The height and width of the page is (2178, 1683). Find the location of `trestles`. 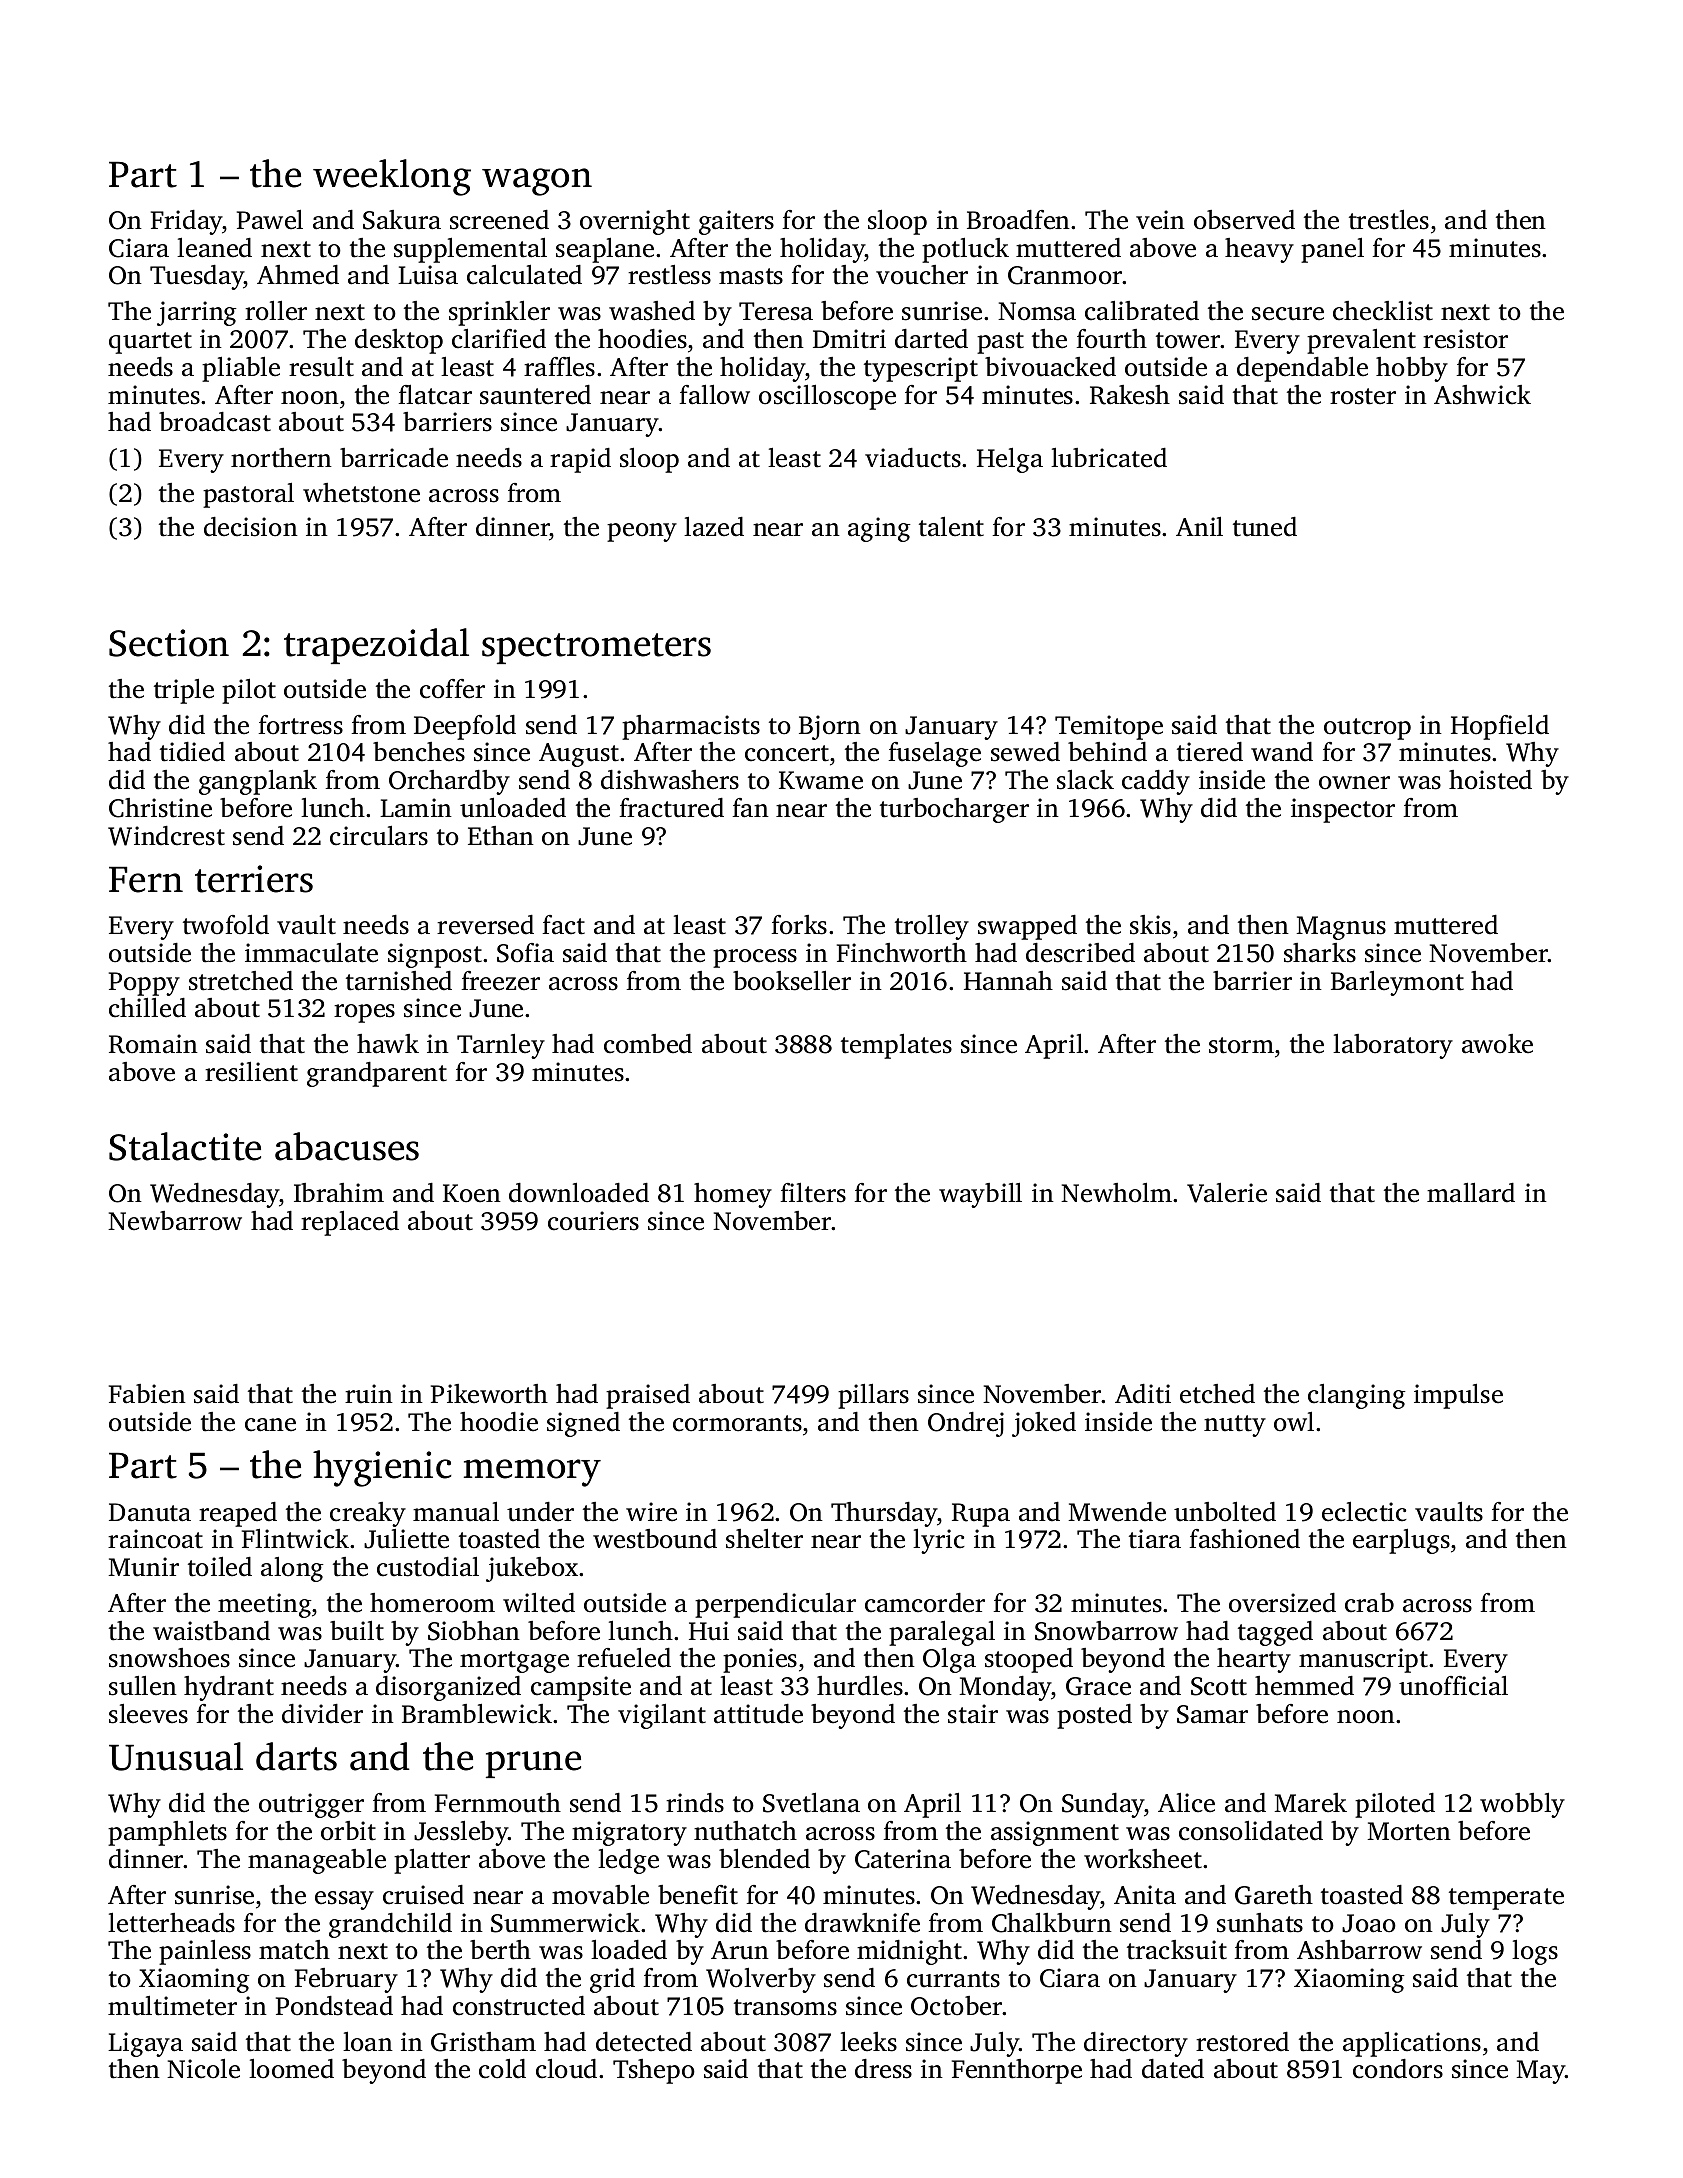

trestles is located at coordinates (1389, 220).
